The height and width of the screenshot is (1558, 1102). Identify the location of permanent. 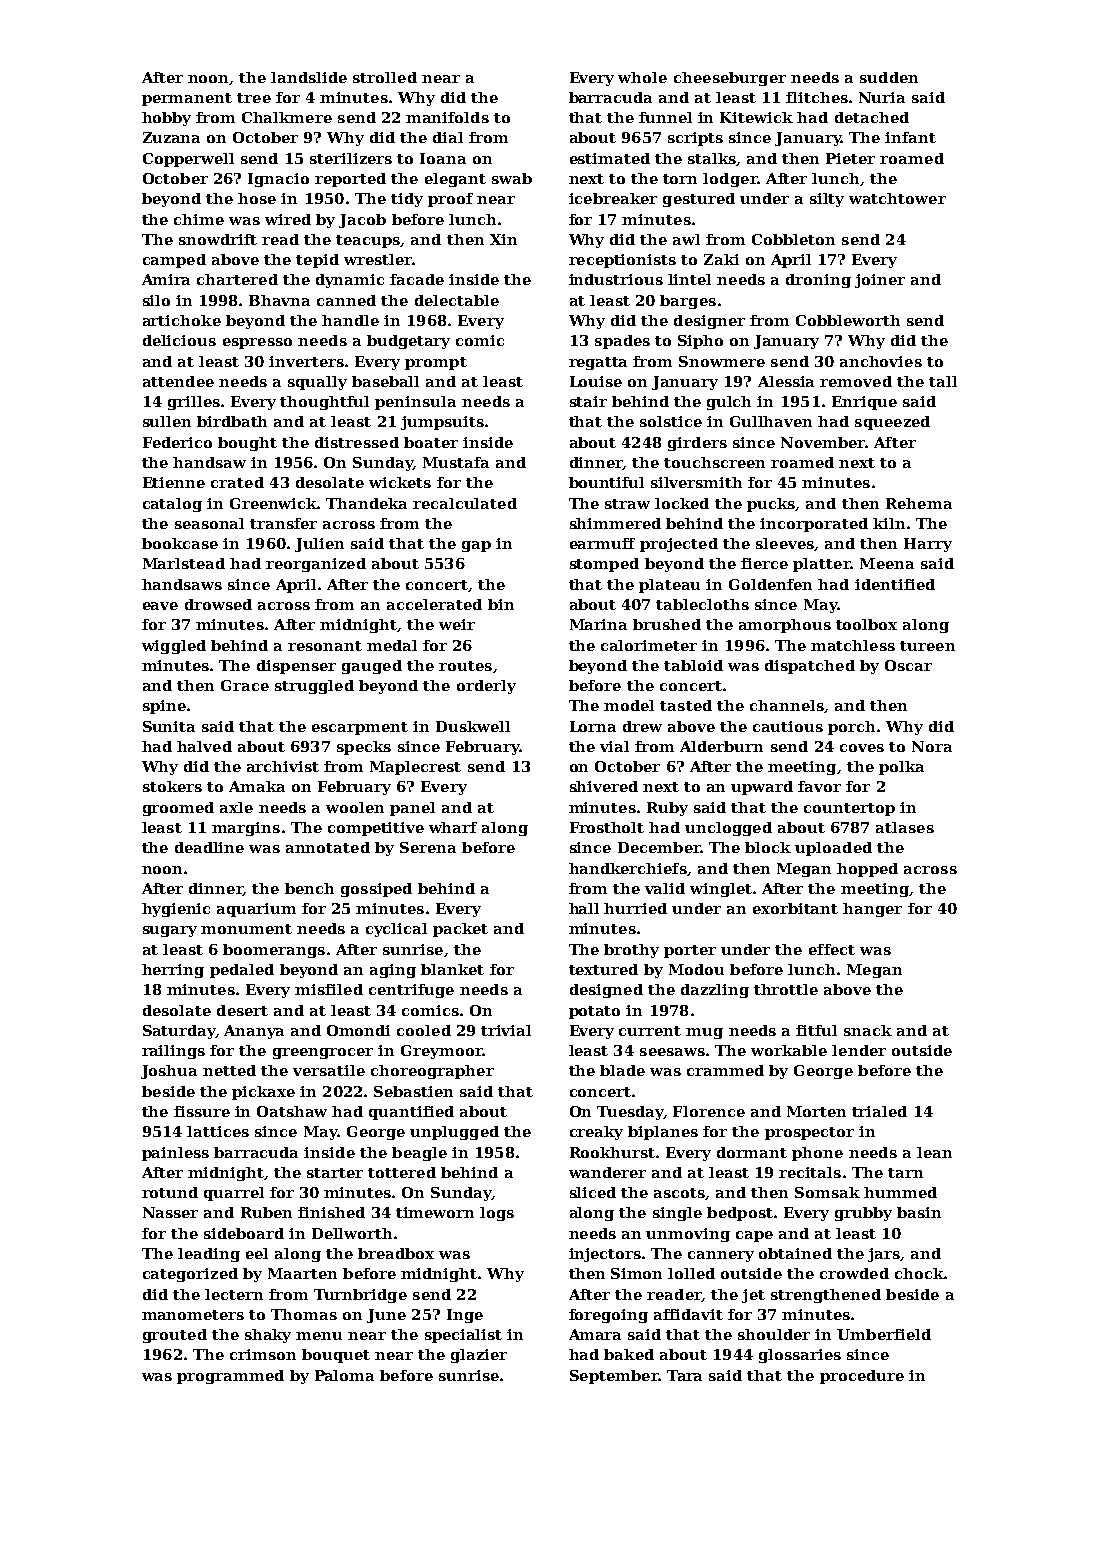
(187, 99).
